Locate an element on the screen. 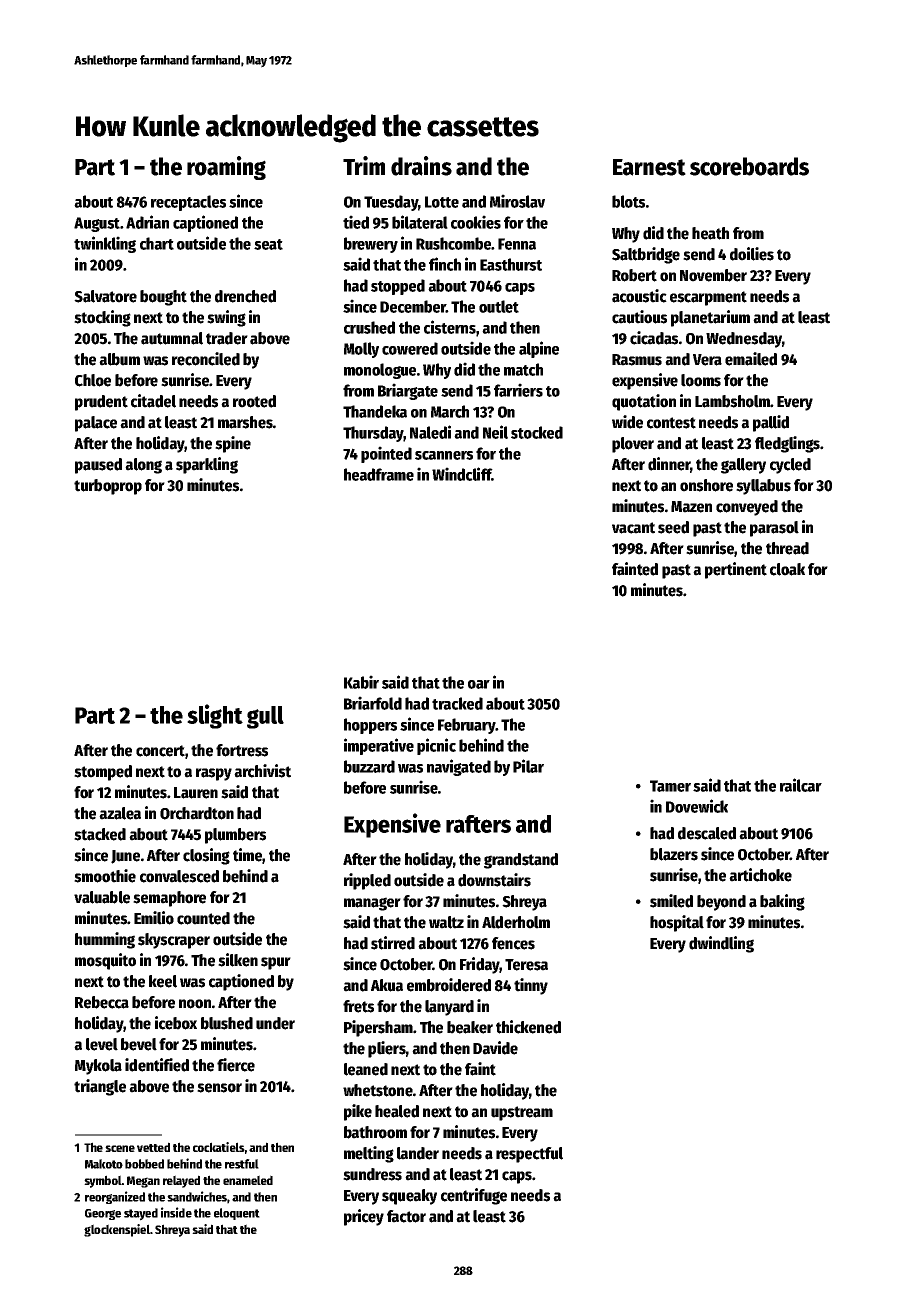 The image size is (908, 1316). respectful is located at coordinates (529, 1155).
